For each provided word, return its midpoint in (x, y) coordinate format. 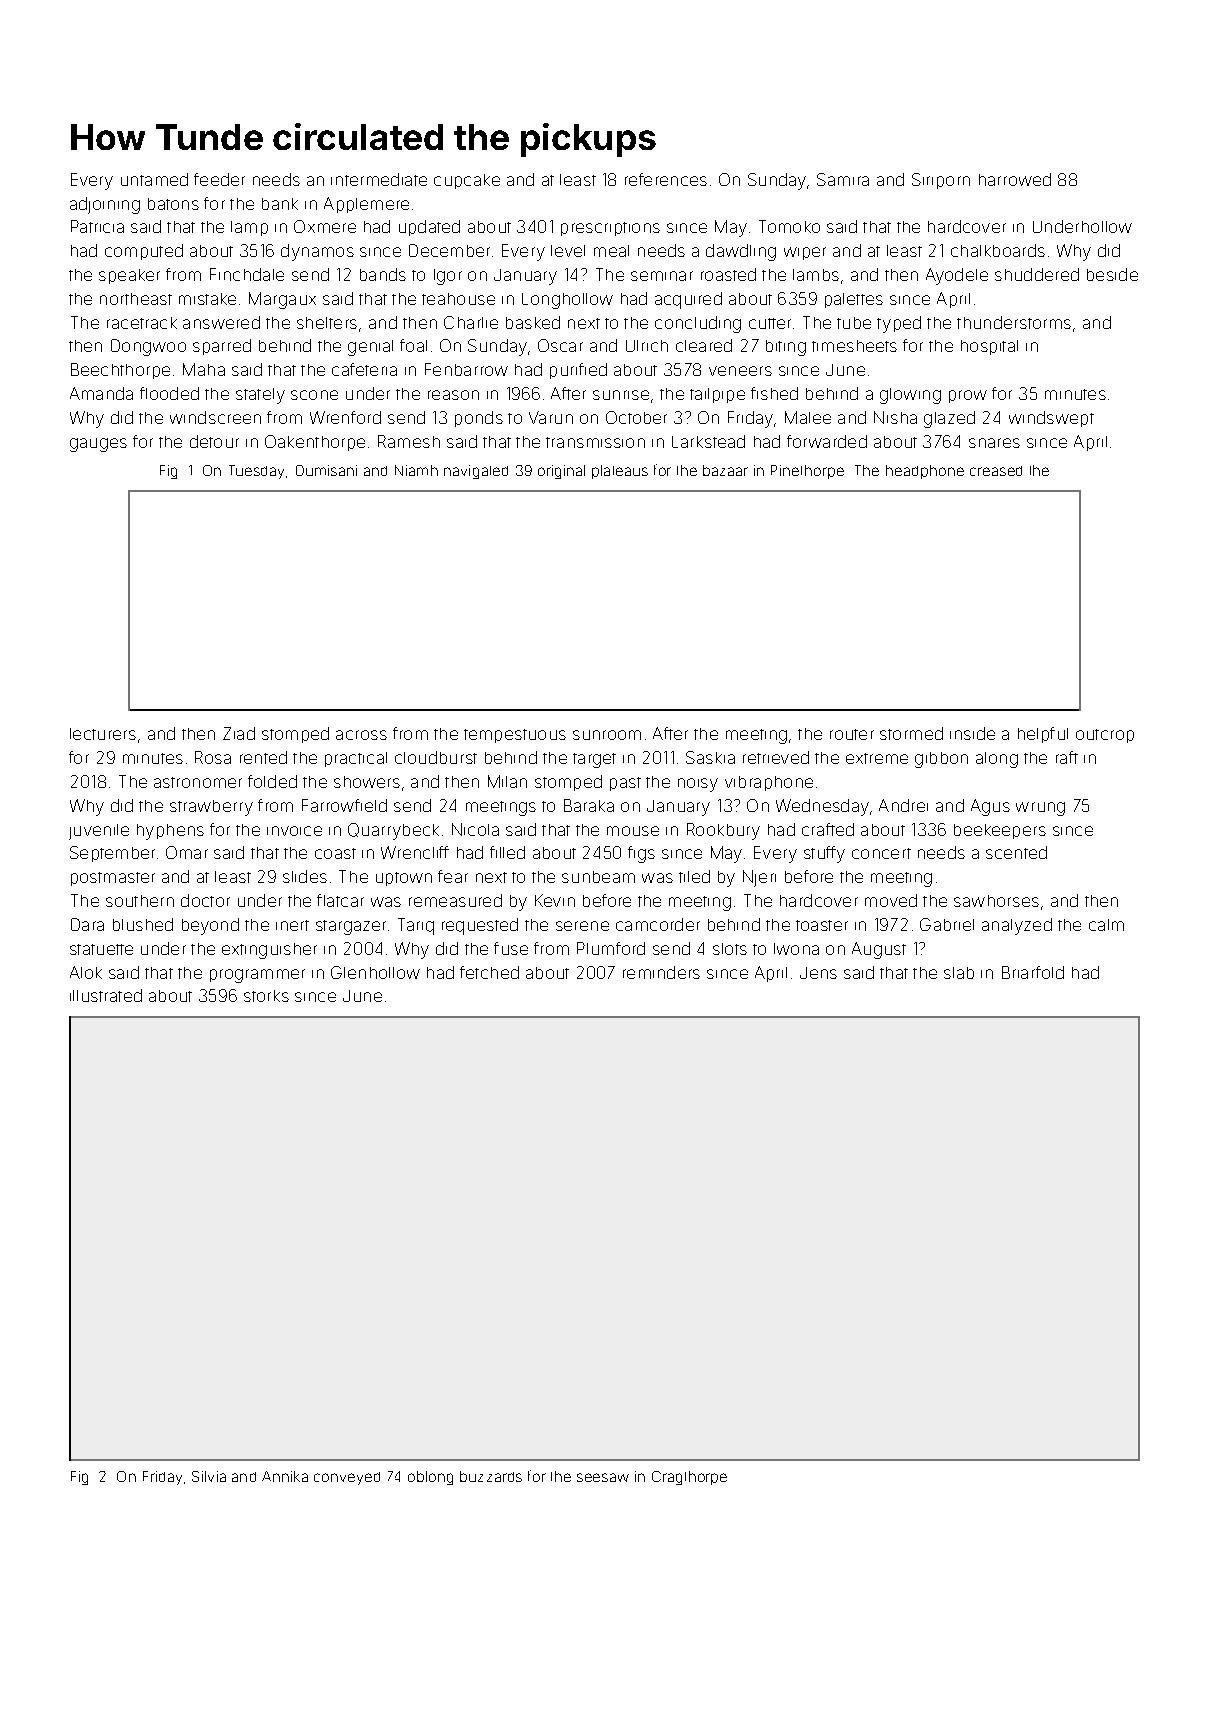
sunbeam (598, 877)
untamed (154, 179)
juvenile (99, 832)
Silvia (209, 1476)
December (449, 250)
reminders (661, 972)
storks (266, 996)
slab (959, 973)
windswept (1051, 419)
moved (891, 900)
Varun (551, 417)
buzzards (491, 1476)
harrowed (1015, 179)
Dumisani (326, 470)
